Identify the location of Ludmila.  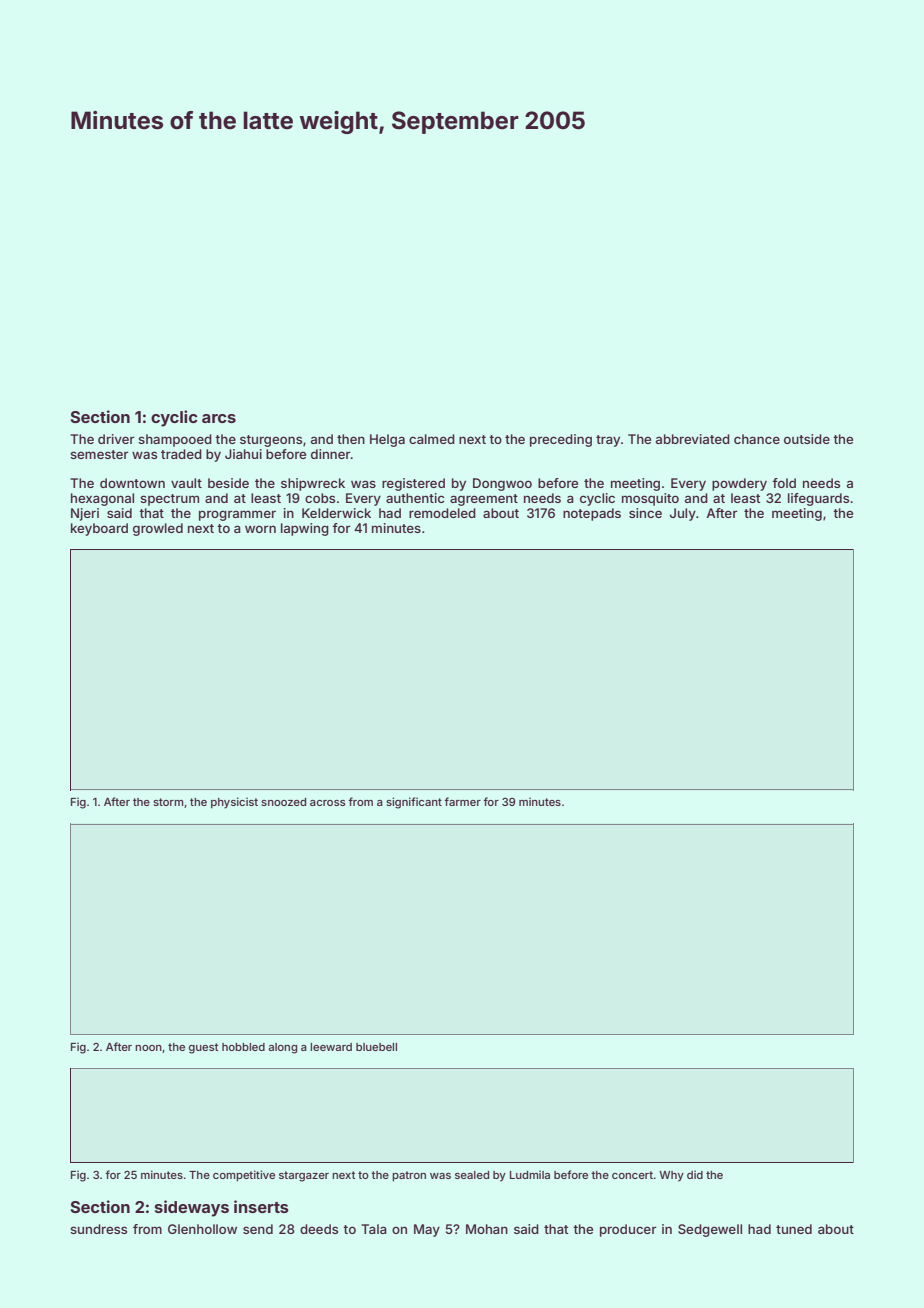
(530, 1174).
